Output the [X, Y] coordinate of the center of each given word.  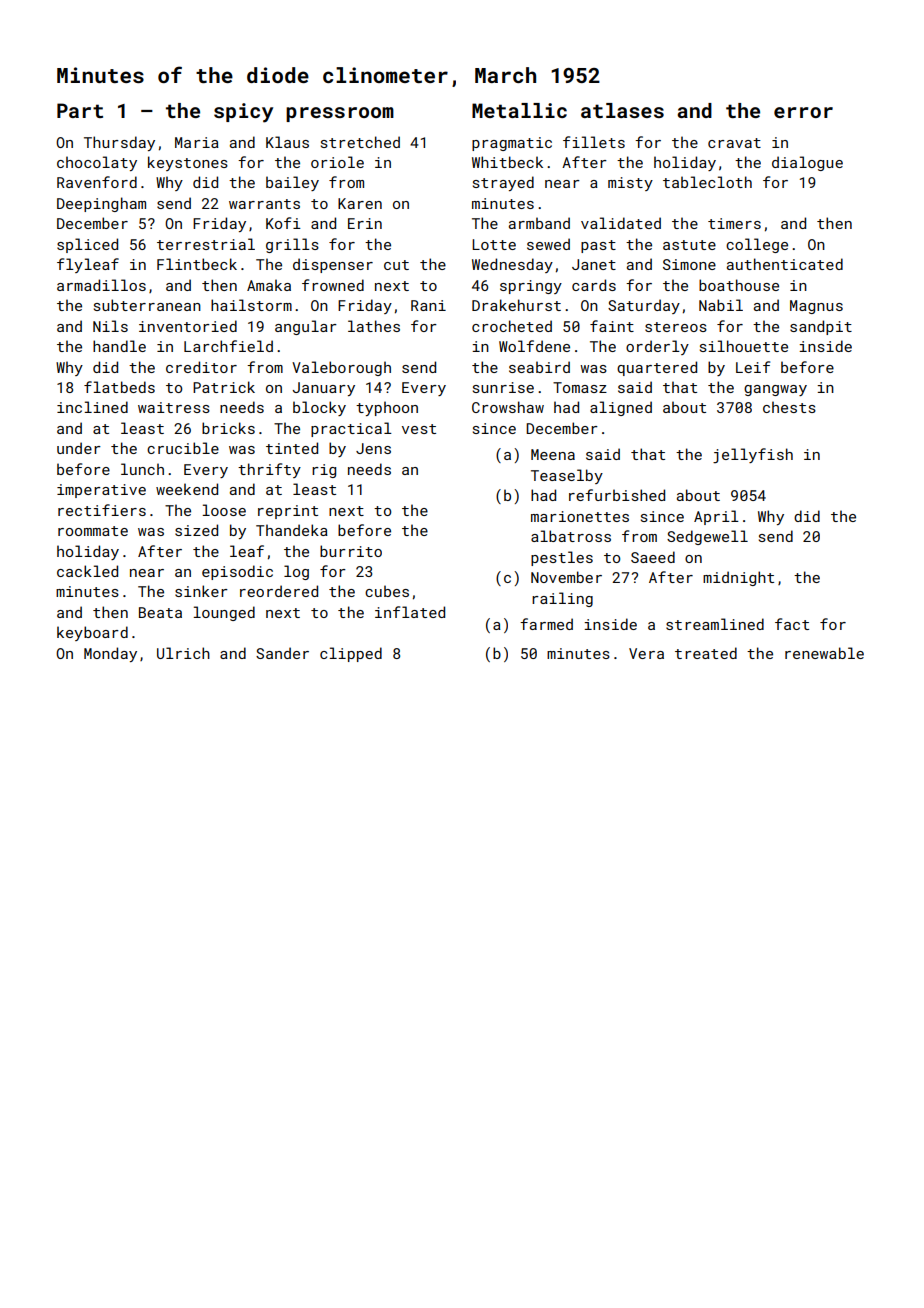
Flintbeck [197, 264]
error [803, 112]
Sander [282, 653]
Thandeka [292, 530]
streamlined [715, 624]
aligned [621, 408]
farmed [546, 624]
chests [789, 407]
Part [80, 110]
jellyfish [753, 455]
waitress [174, 407]
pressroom [340, 114]
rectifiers [102, 510]
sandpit [821, 327]
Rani [428, 305]
